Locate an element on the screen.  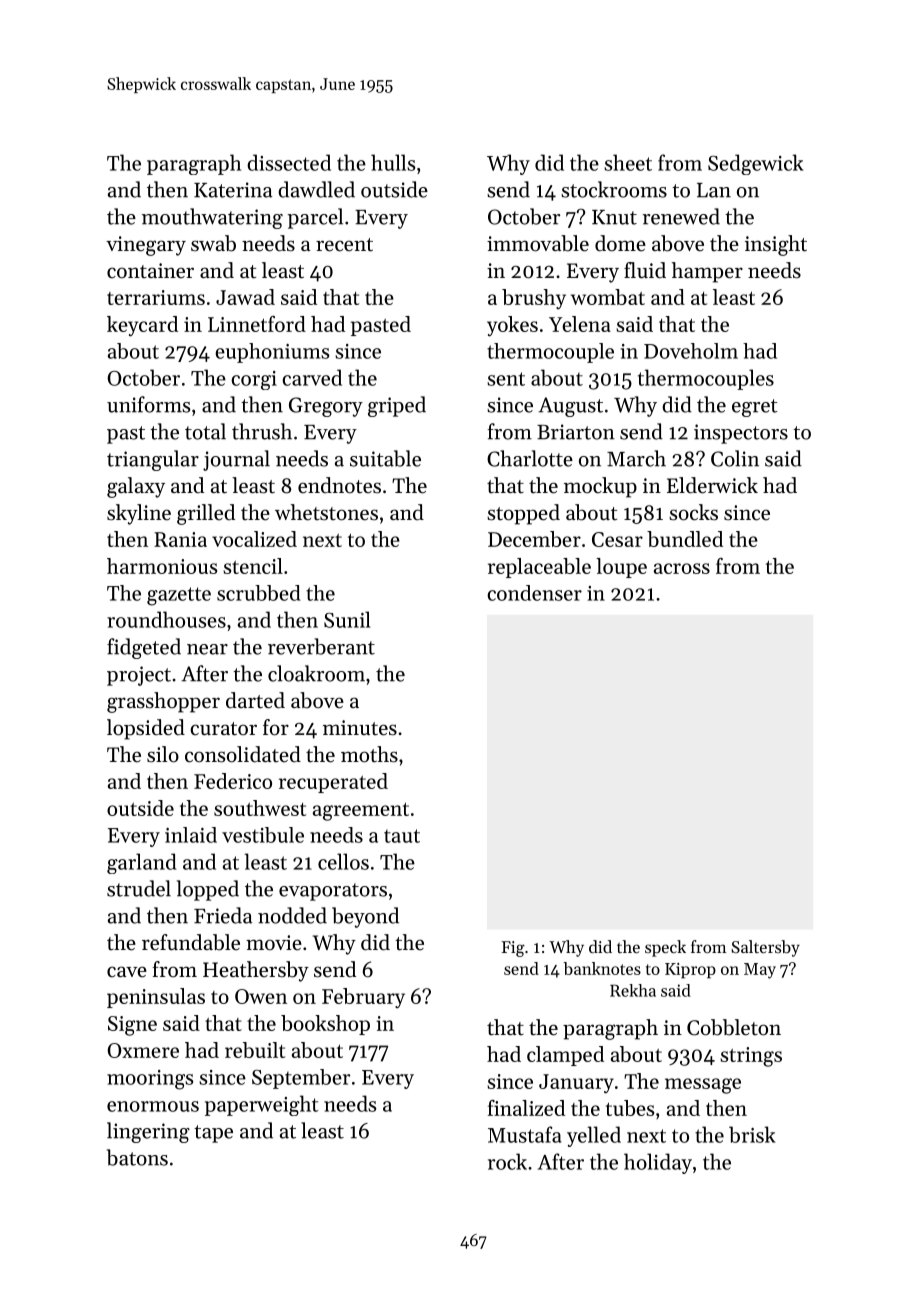
scrubbed is located at coordinates (259, 593).
